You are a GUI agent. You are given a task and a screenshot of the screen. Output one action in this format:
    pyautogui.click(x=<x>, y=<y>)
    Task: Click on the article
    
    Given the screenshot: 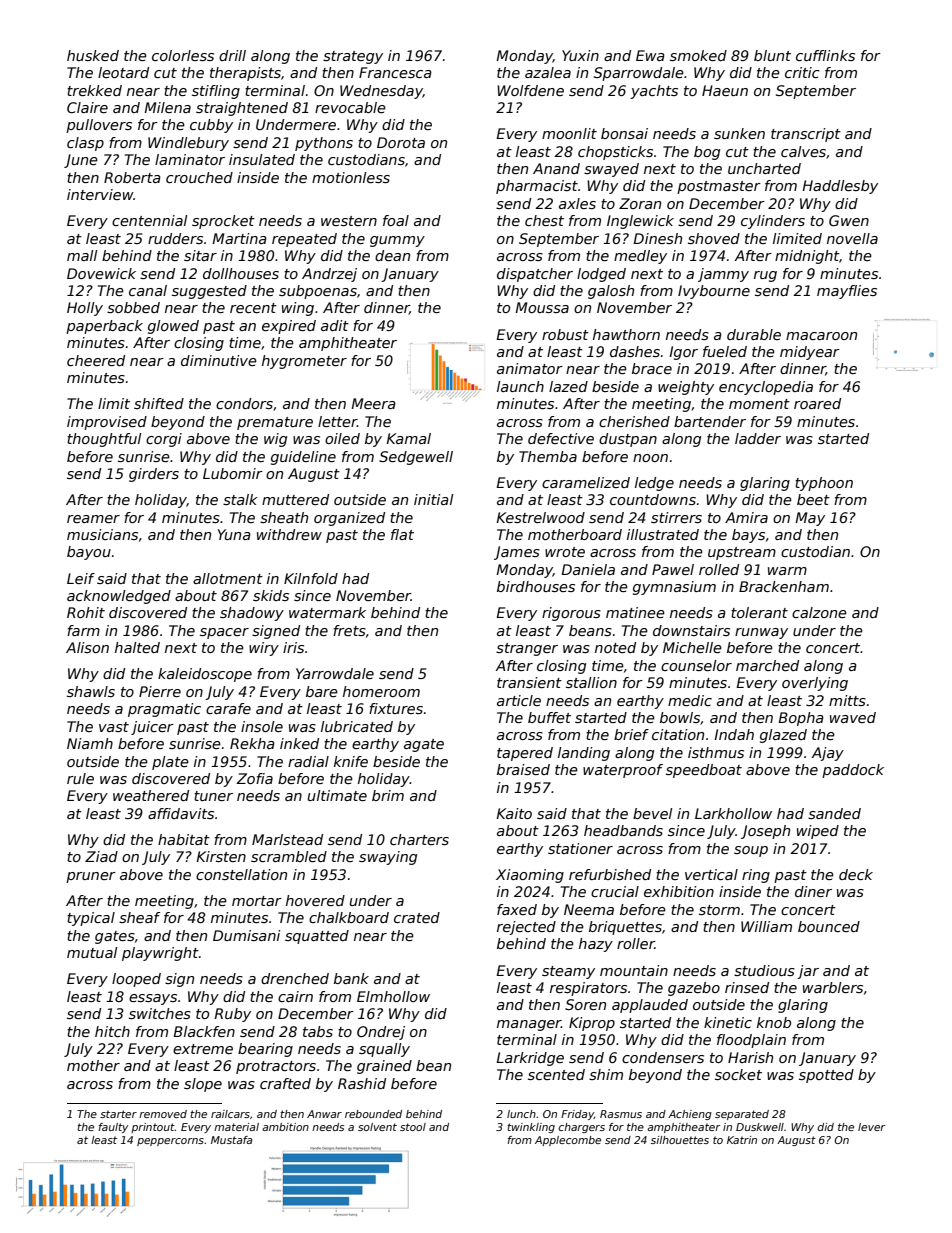 What is the action you would take?
    pyautogui.click(x=519, y=700)
